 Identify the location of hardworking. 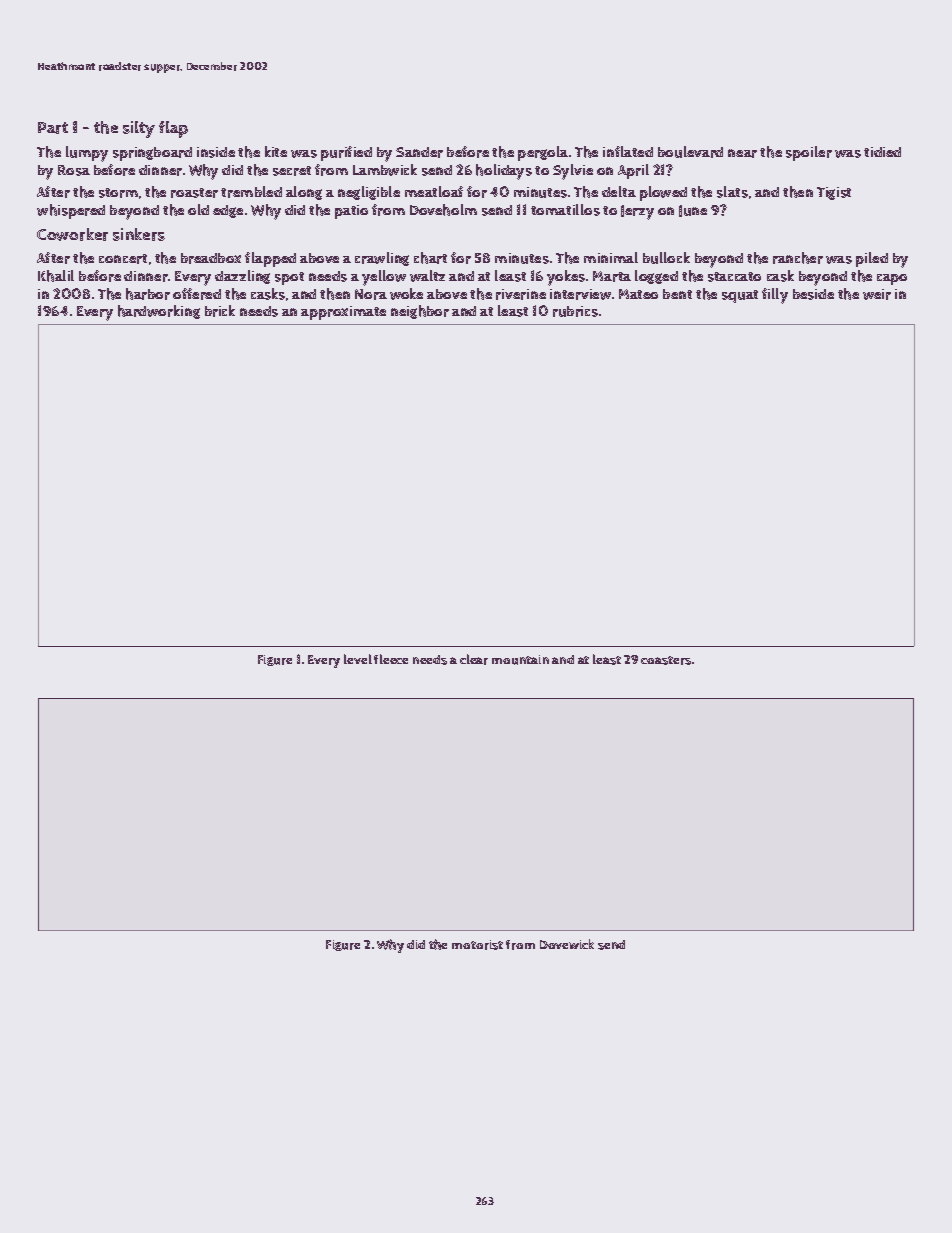
(159, 312).
